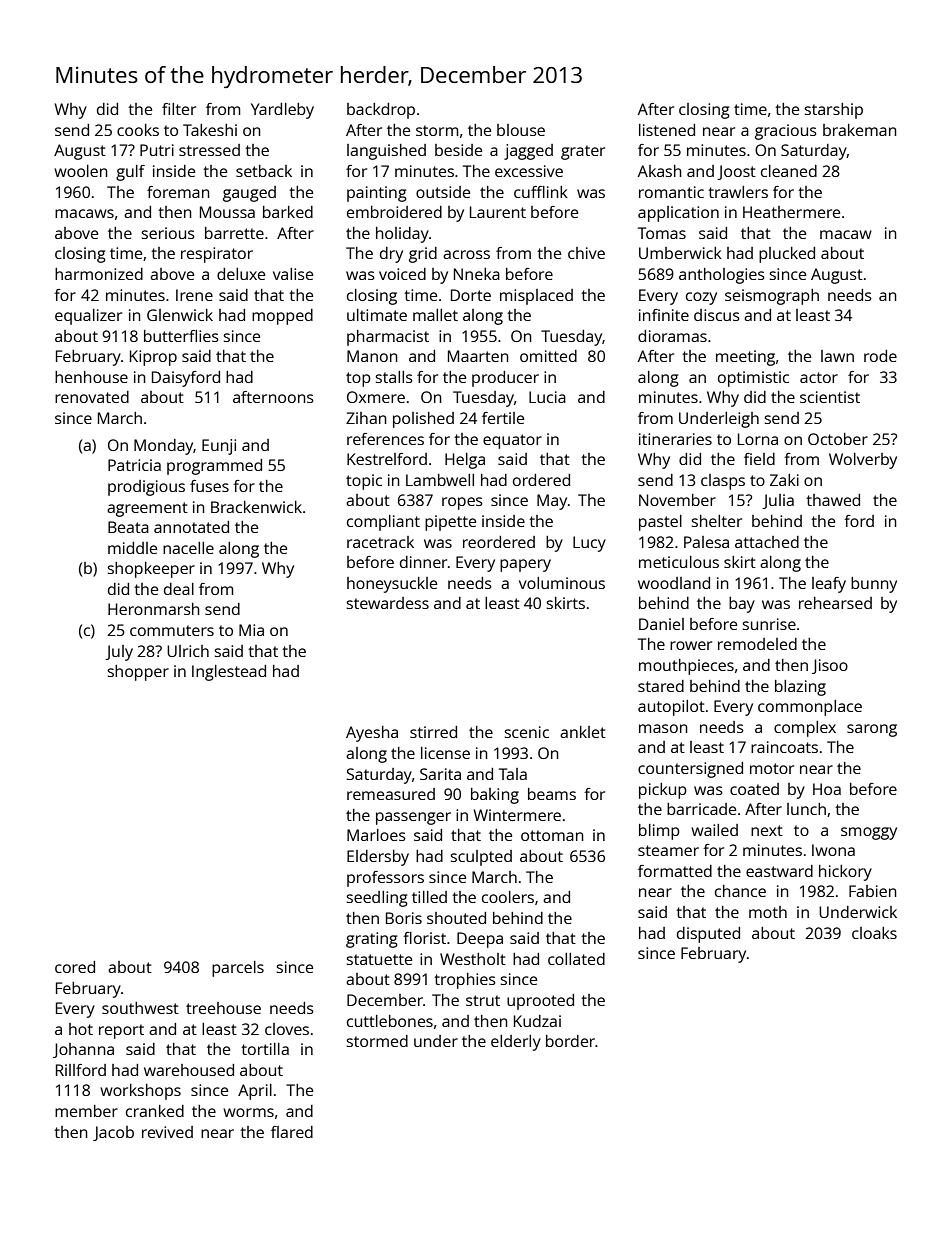 The image size is (952, 1233). Describe the element at coordinates (376, 835) in the screenshot. I see `Marloes` at that location.
